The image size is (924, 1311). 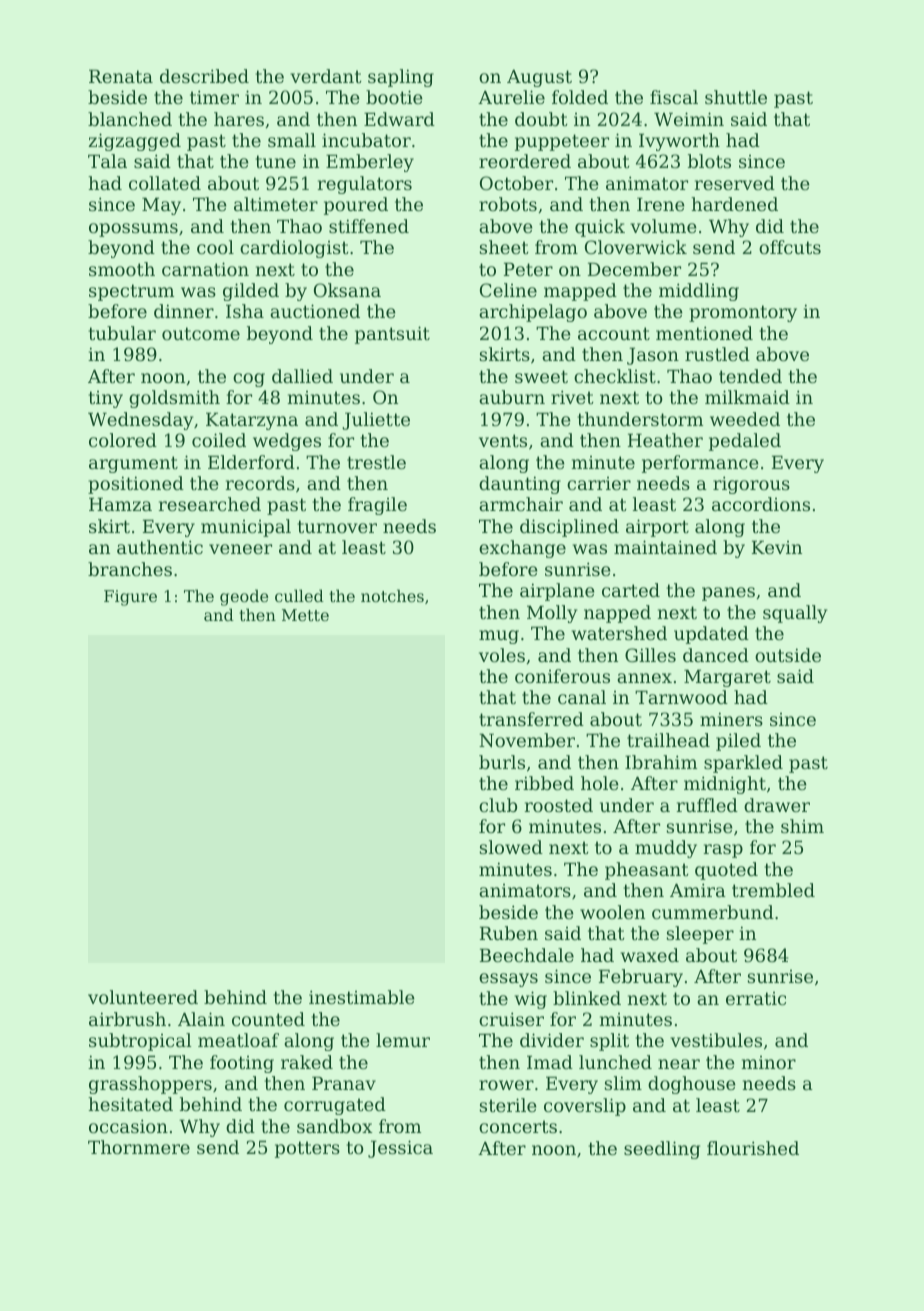 What do you see at coordinates (699, 292) in the screenshot?
I see `middling` at bounding box center [699, 292].
